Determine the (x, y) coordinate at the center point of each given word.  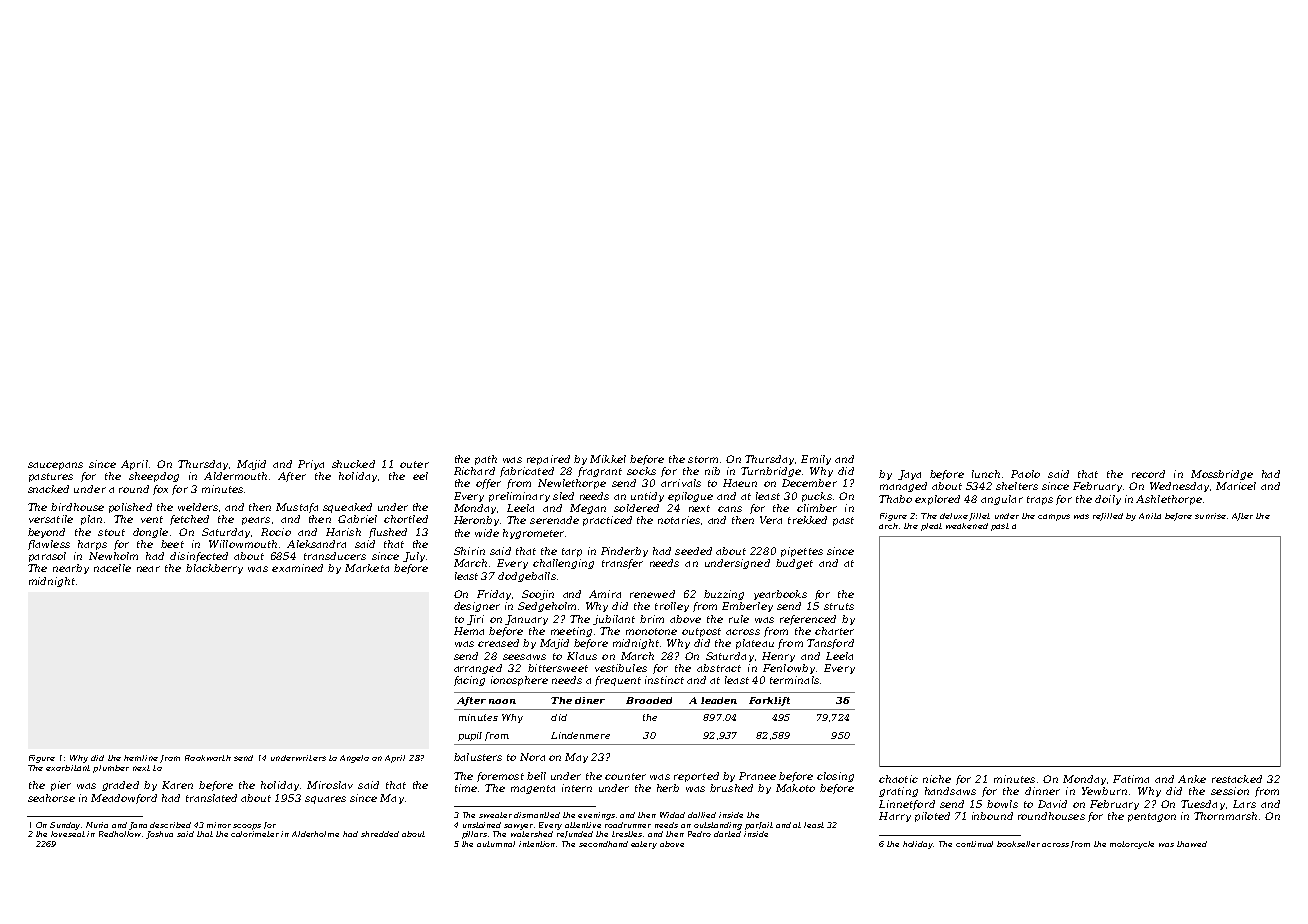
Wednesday (1179, 487)
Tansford (830, 644)
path (486, 460)
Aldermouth (235, 476)
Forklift (769, 701)
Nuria (97, 825)
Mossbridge (1222, 475)
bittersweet (558, 668)
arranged (478, 669)
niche (937, 779)
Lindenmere (580, 735)
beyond (46, 533)
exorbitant (68, 768)
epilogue (690, 497)
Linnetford (907, 805)
